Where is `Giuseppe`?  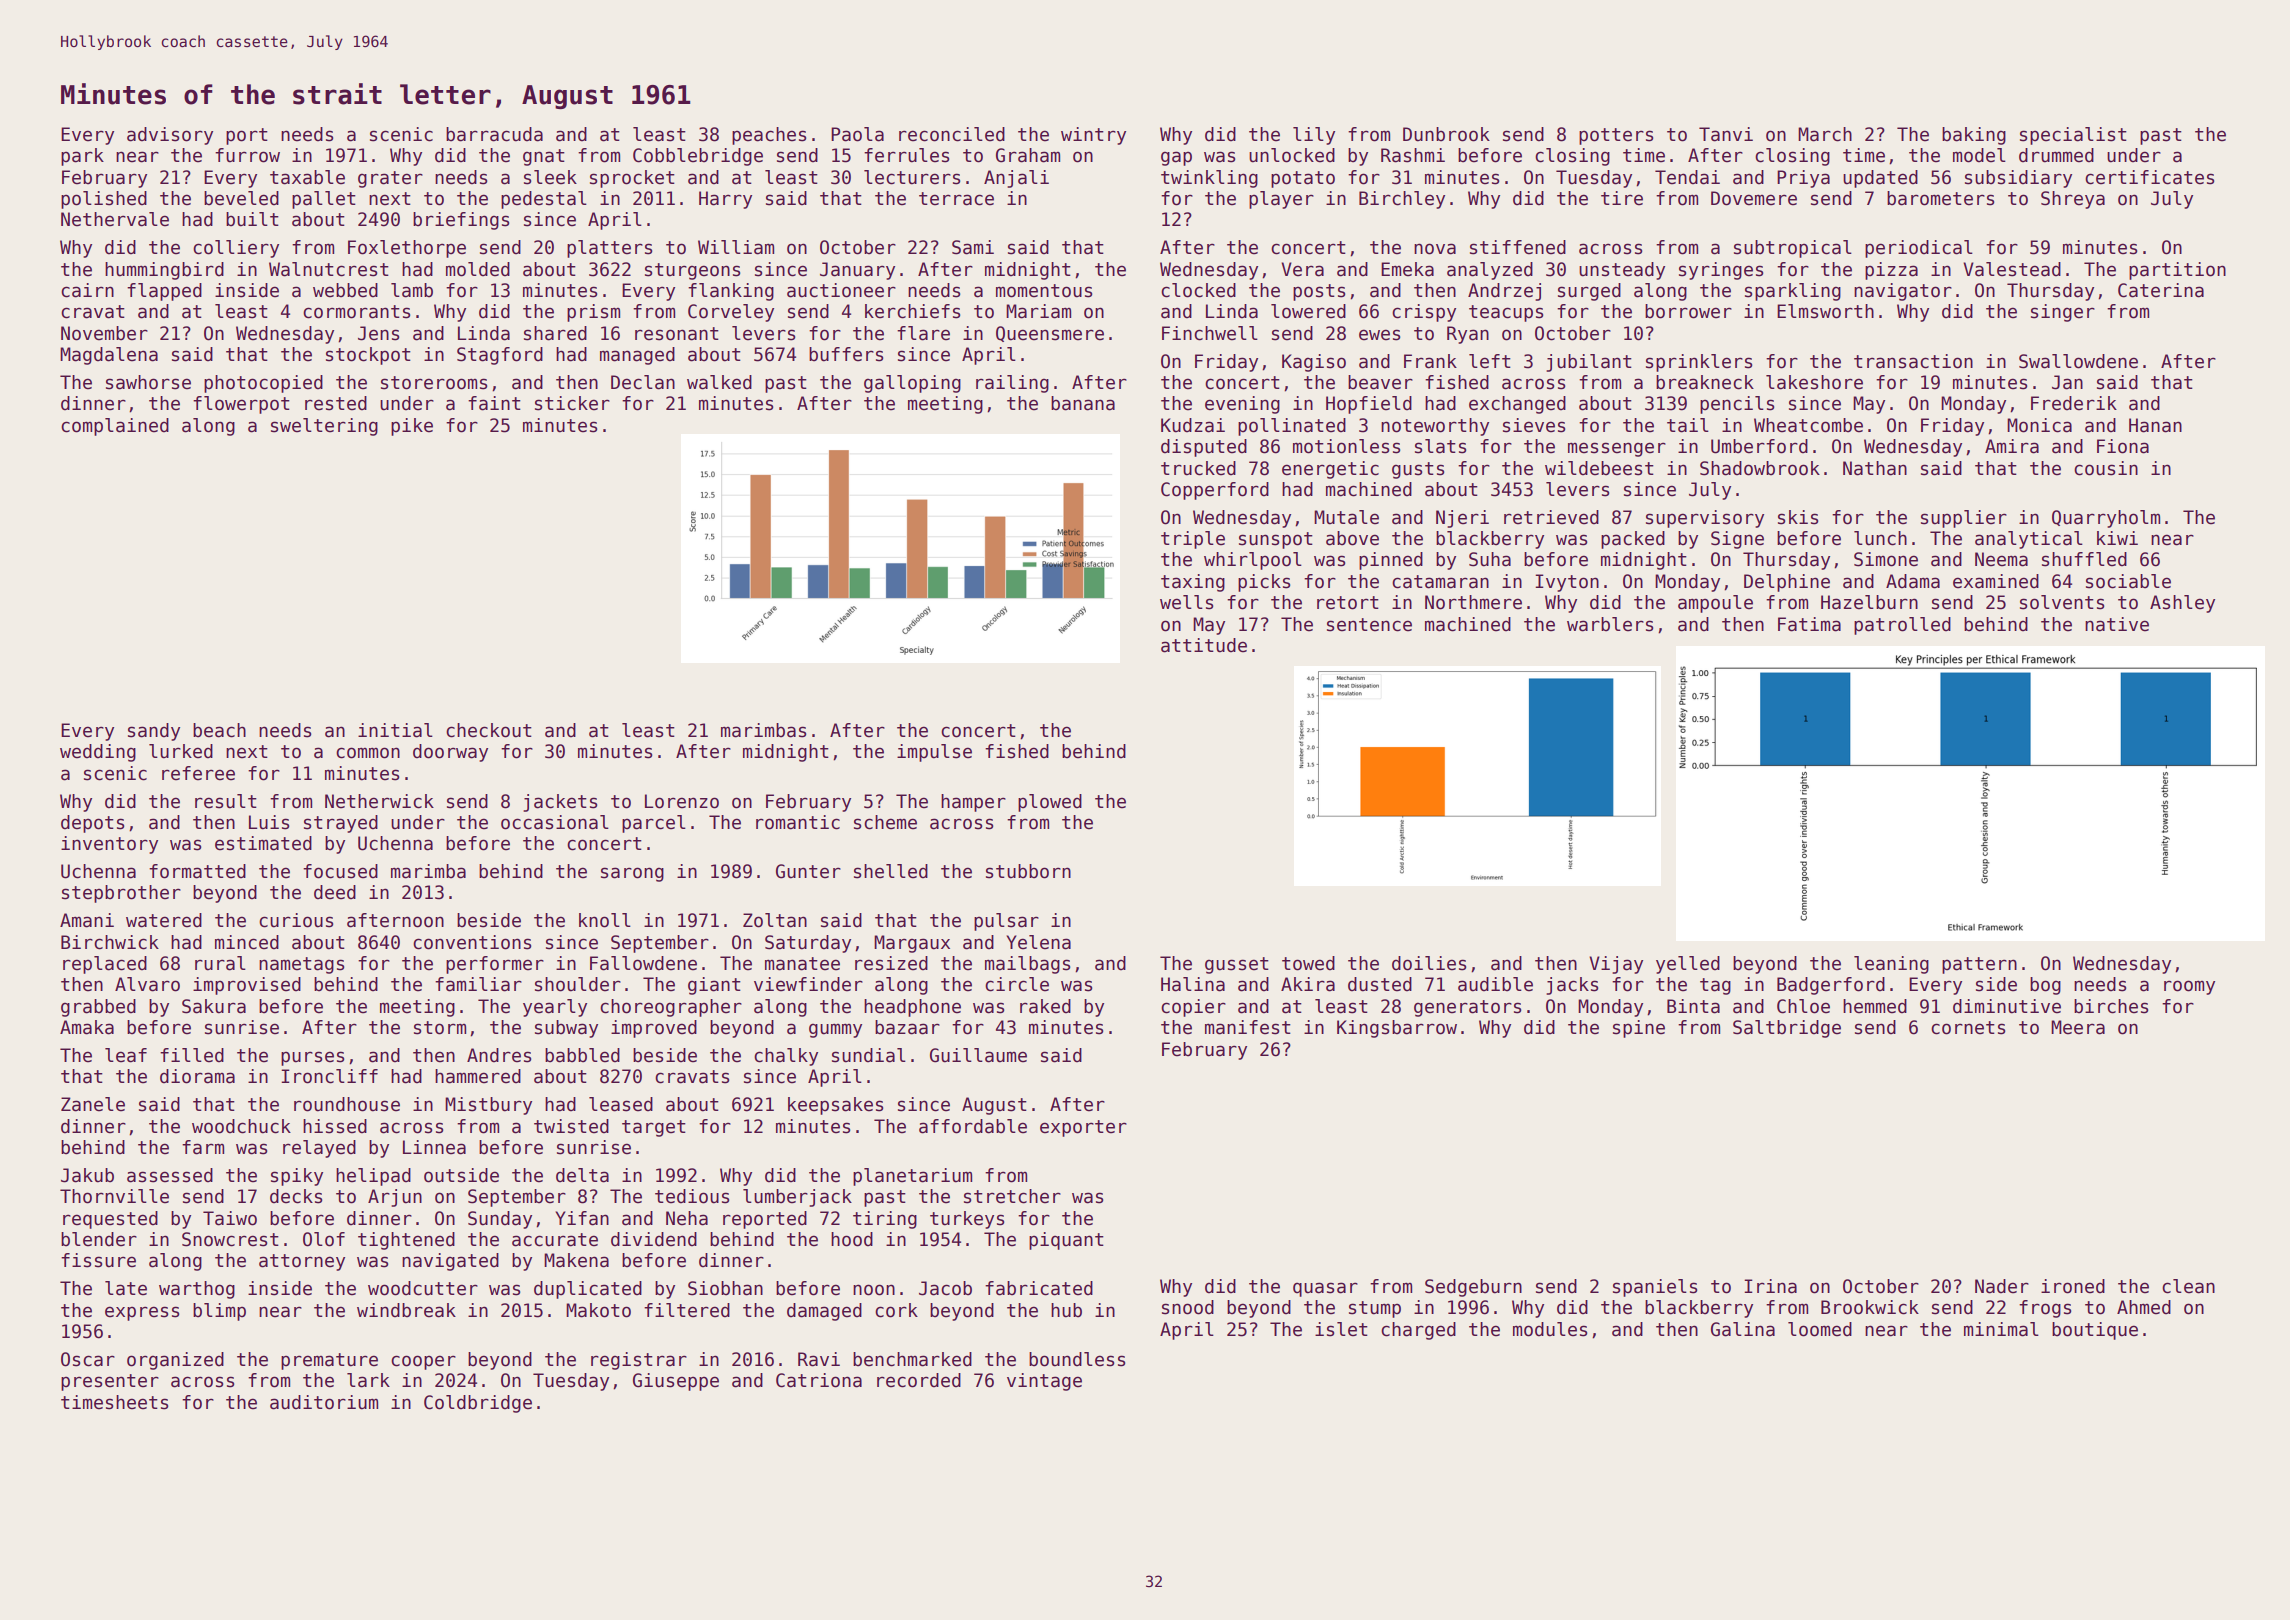 Giuseppe is located at coordinates (676, 1382).
